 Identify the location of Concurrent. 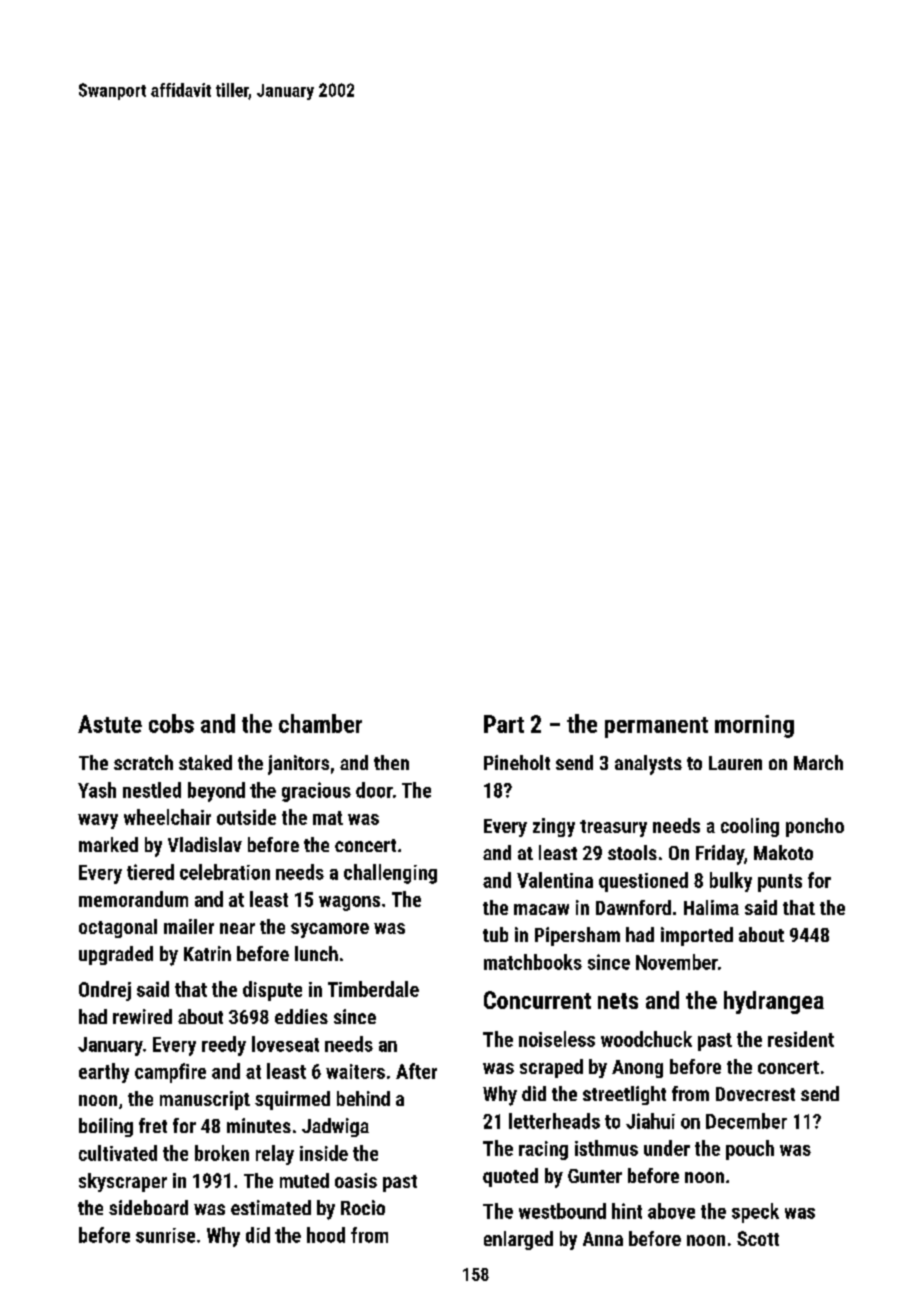
(537, 1000).
